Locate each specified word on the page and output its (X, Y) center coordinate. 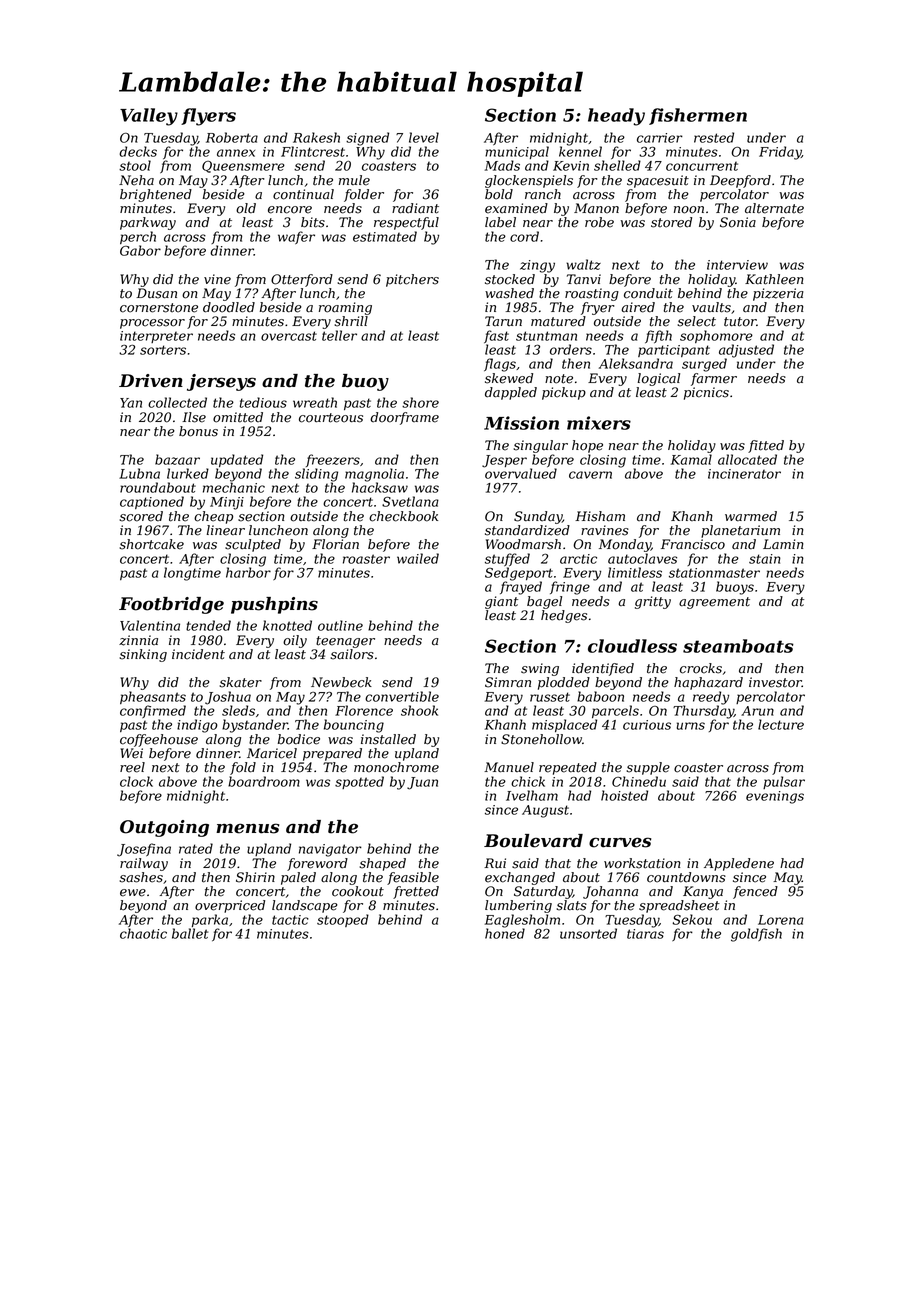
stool (135, 165)
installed (388, 739)
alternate (774, 208)
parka (210, 920)
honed (505, 933)
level (424, 137)
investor (775, 682)
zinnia (138, 640)
